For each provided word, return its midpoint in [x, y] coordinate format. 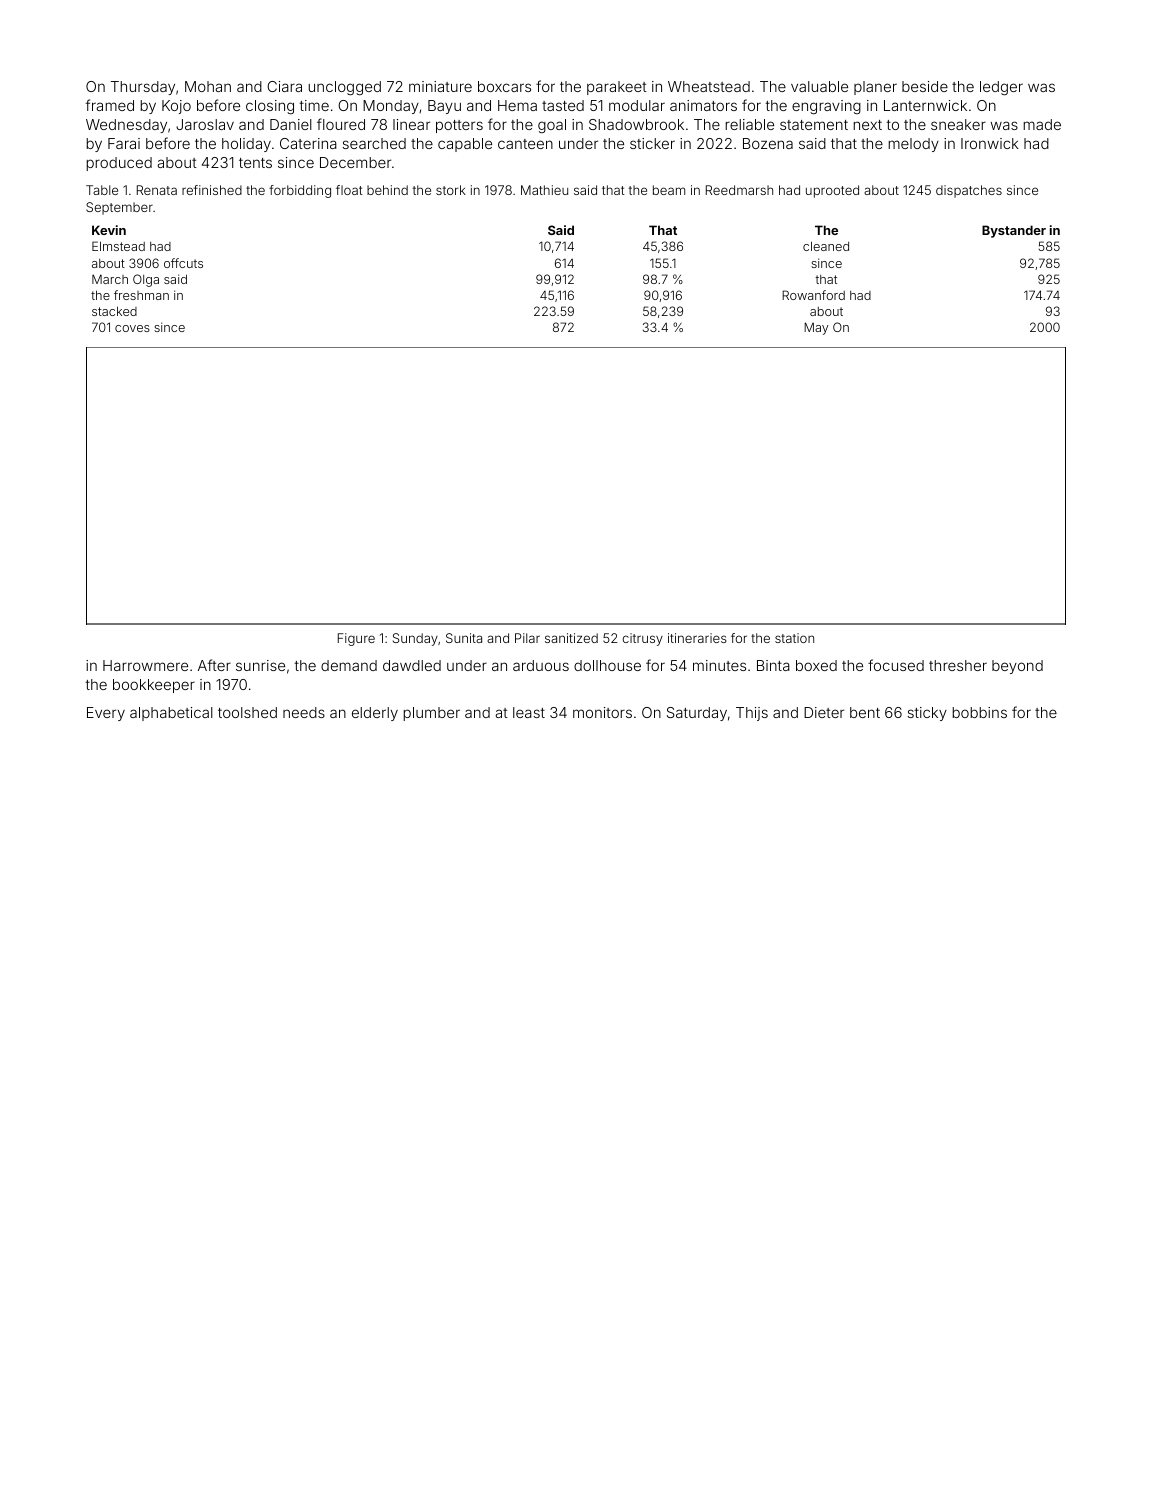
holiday [246, 145]
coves [132, 328]
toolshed [247, 712]
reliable [749, 124]
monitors [602, 712]
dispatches [969, 191]
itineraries [697, 638]
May [816, 328]
